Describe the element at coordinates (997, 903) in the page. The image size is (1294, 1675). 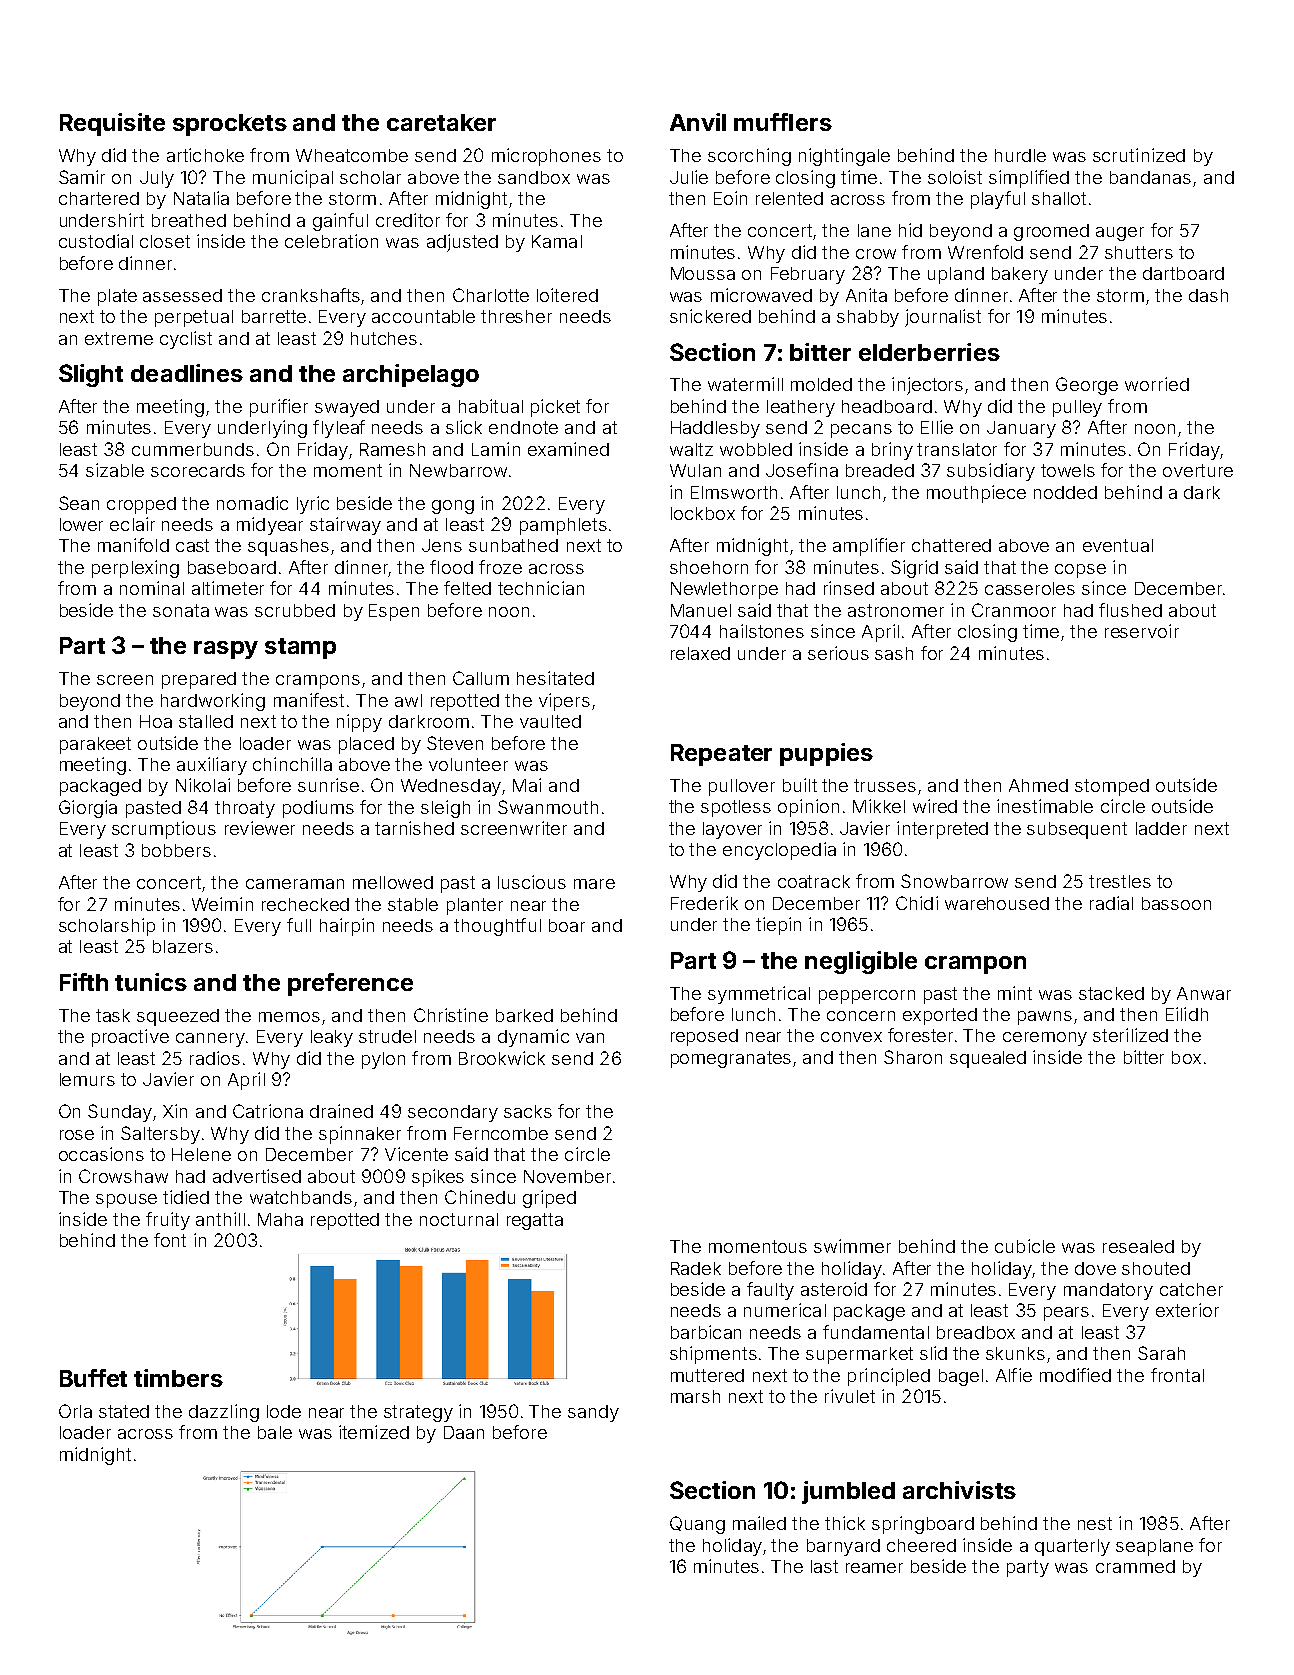
I see `warehoused` at that location.
